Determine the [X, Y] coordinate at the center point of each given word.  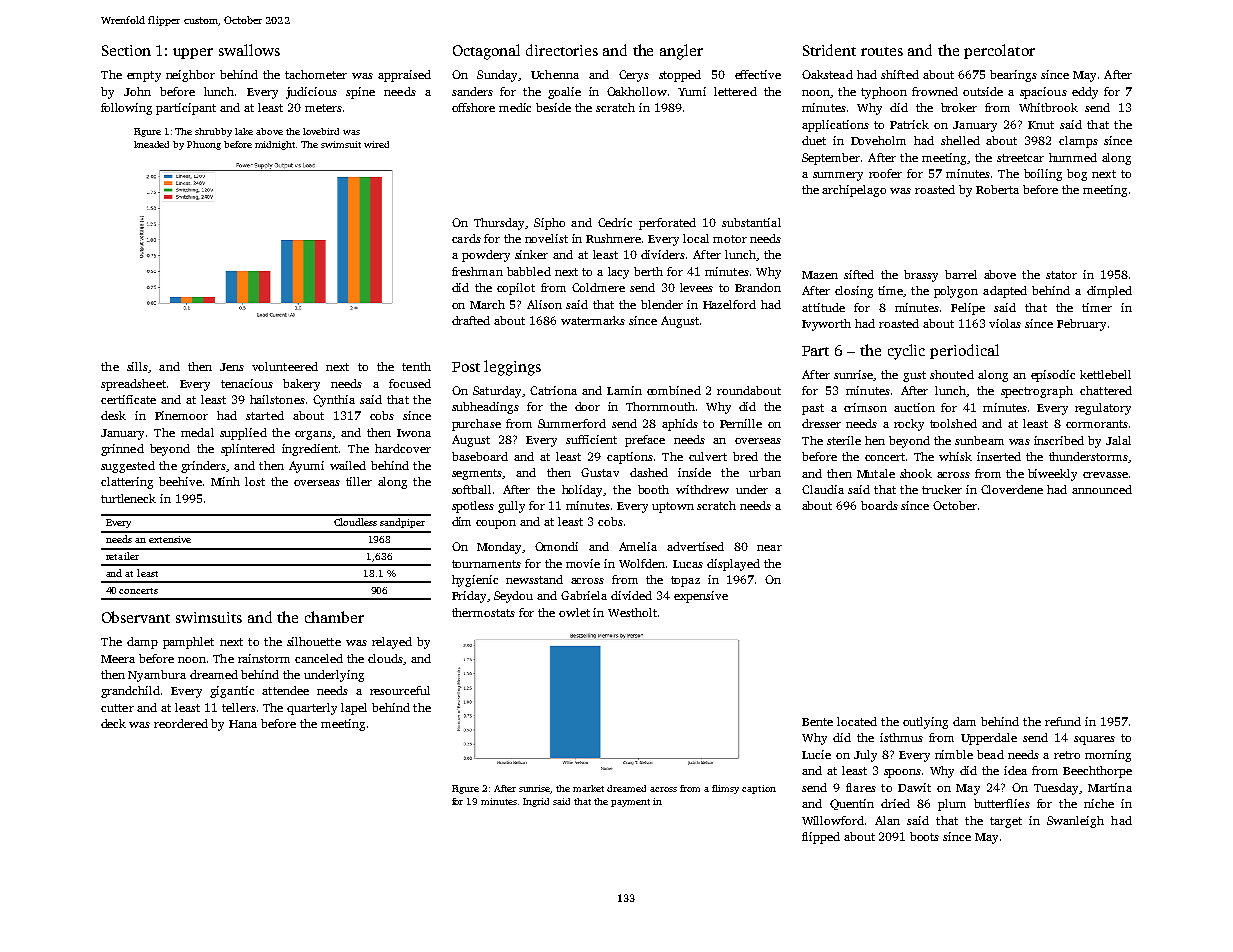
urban [765, 472]
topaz [685, 581]
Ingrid [536, 802]
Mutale [876, 473]
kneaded [151, 144]
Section [126, 50]
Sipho [549, 224]
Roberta [997, 189]
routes [882, 51]
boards [879, 505]
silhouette [314, 641]
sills [137, 366]
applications [835, 126]
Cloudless [355, 522]
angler [681, 52]
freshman [477, 271]
